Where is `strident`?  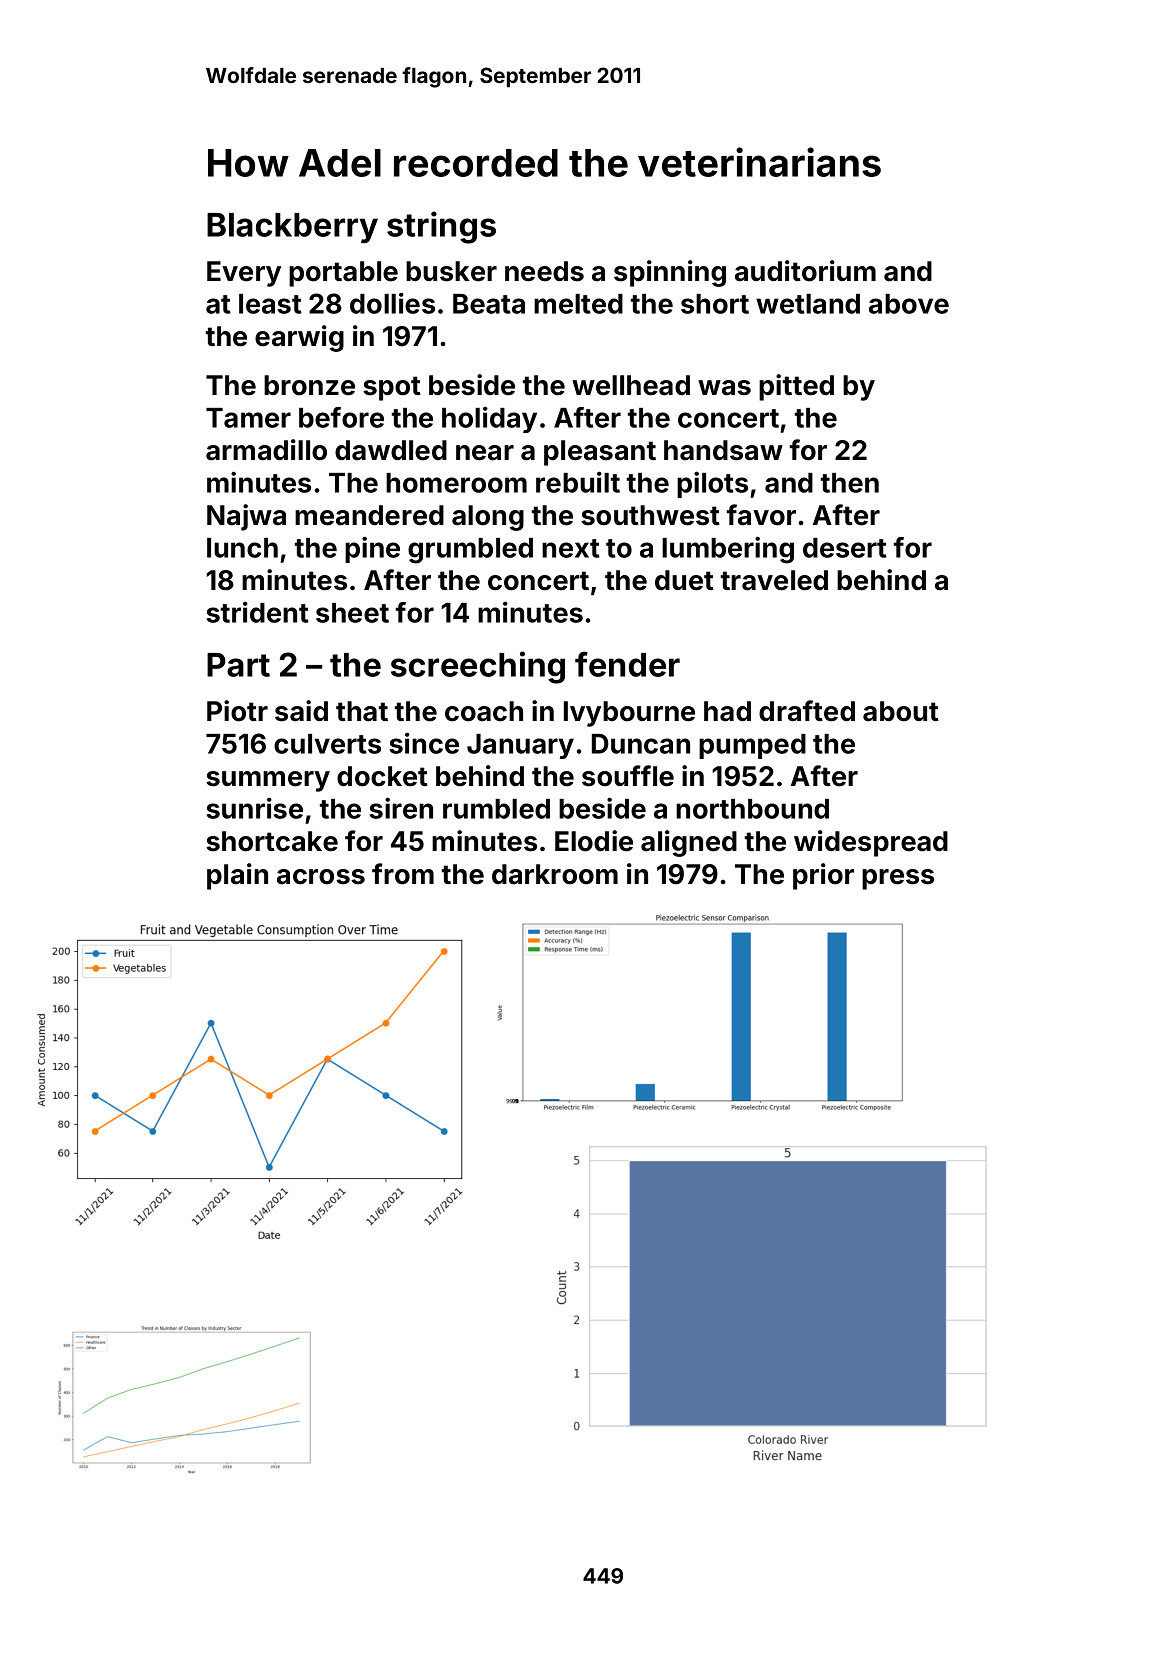
strident is located at coordinates (258, 612).
